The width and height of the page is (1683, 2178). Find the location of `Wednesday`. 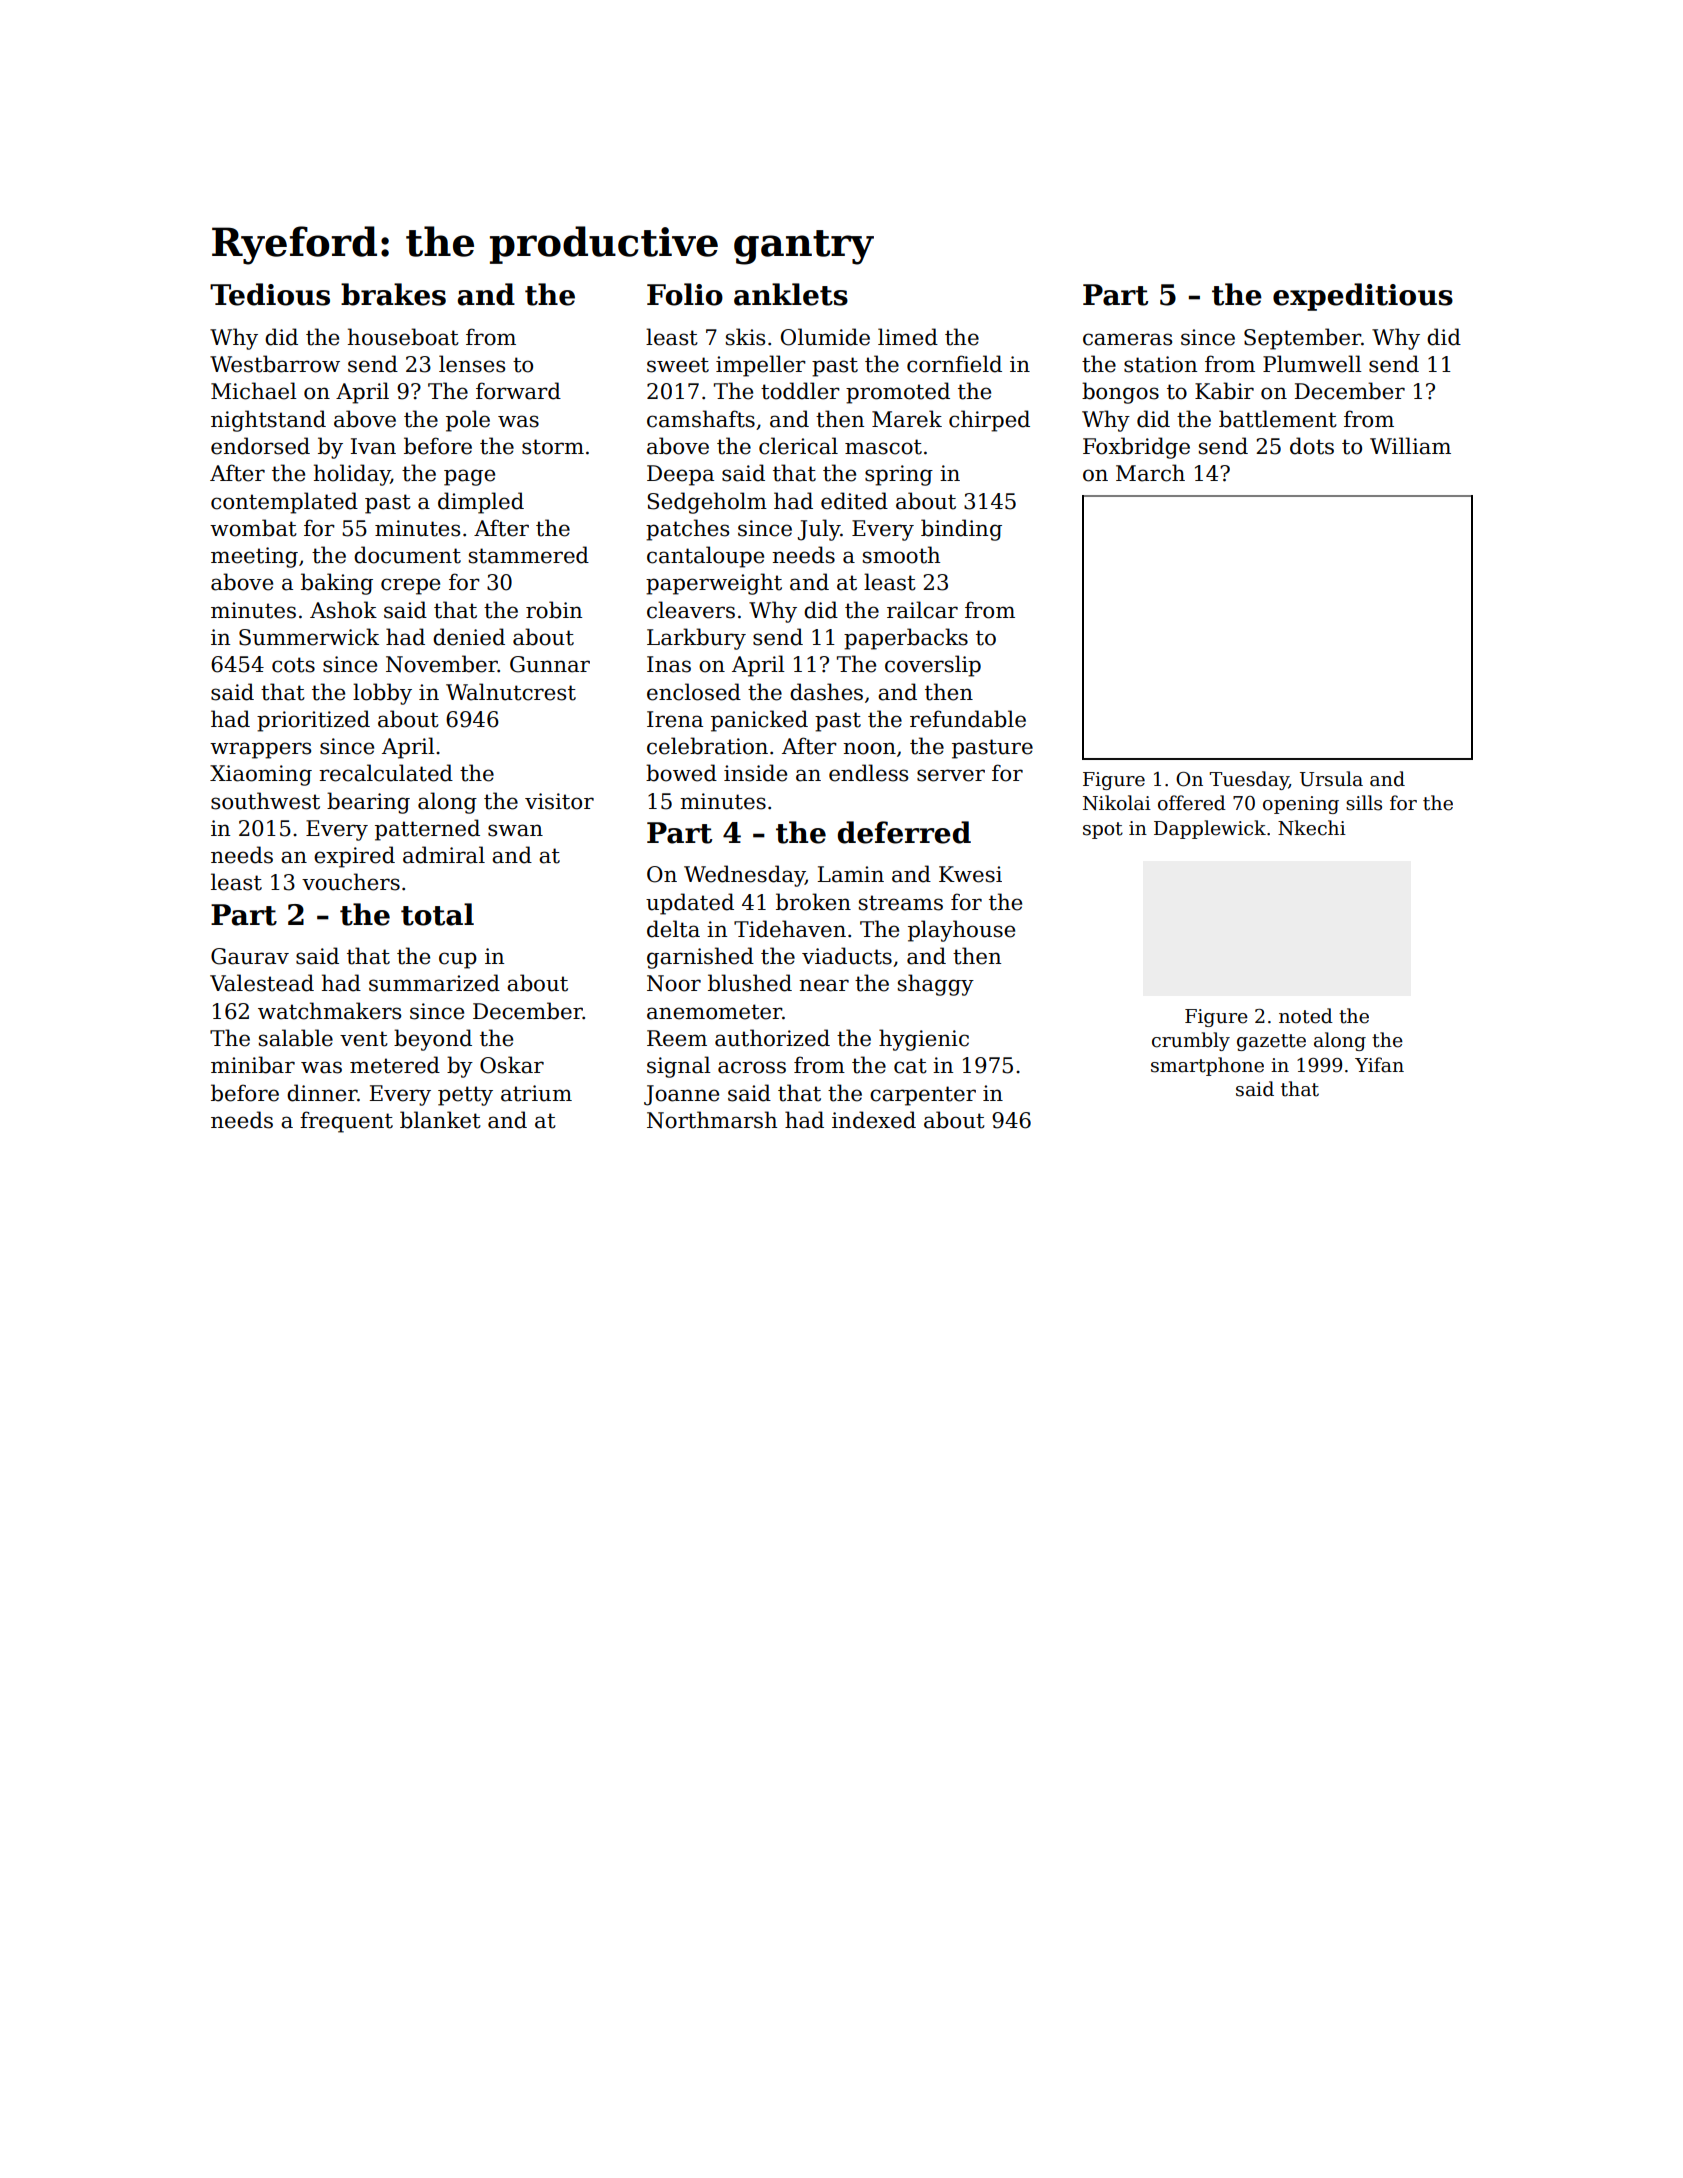

Wednesday is located at coordinates (744, 876).
